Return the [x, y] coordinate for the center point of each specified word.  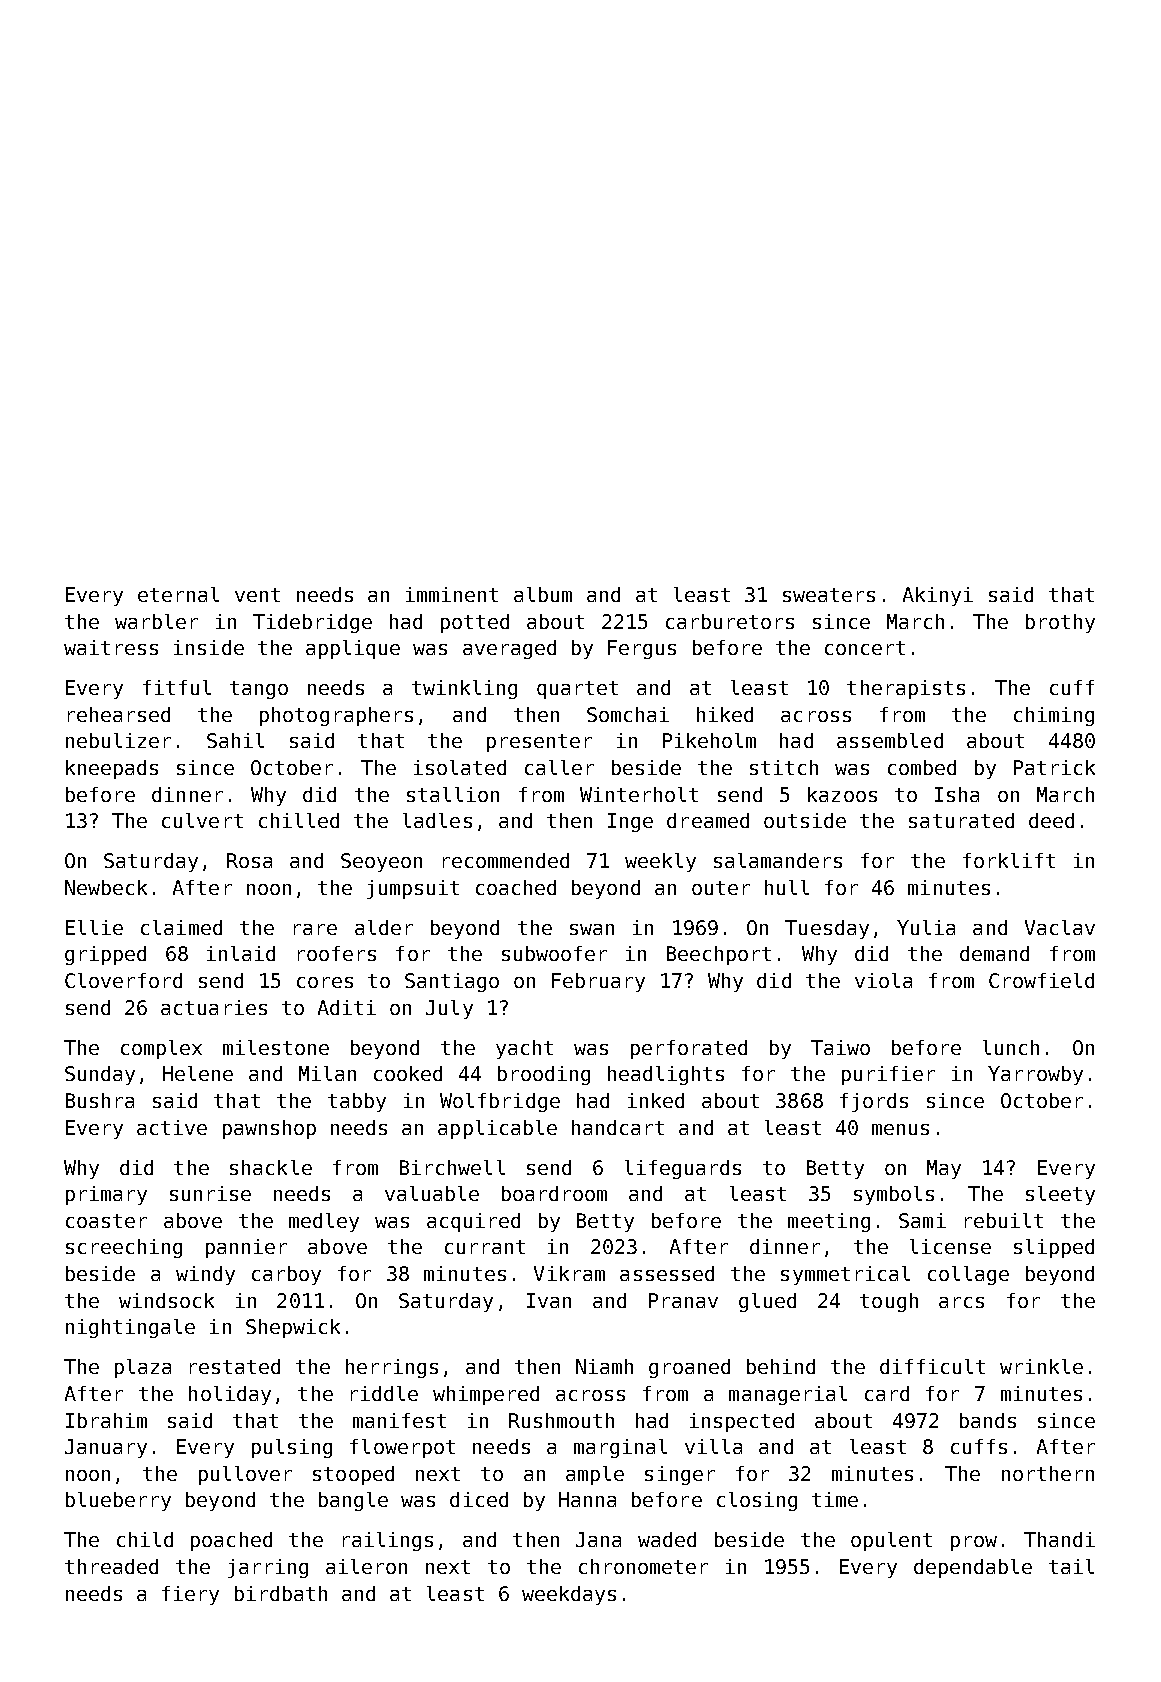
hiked [725, 714]
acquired [473, 1222]
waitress [111, 647]
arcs [961, 1302]
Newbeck [106, 887]
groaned [689, 1368]
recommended [506, 860]
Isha [957, 794]
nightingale [130, 1328]
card [887, 1393]
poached [231, 1541]
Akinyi [938, 596]
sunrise [210, 1193]
